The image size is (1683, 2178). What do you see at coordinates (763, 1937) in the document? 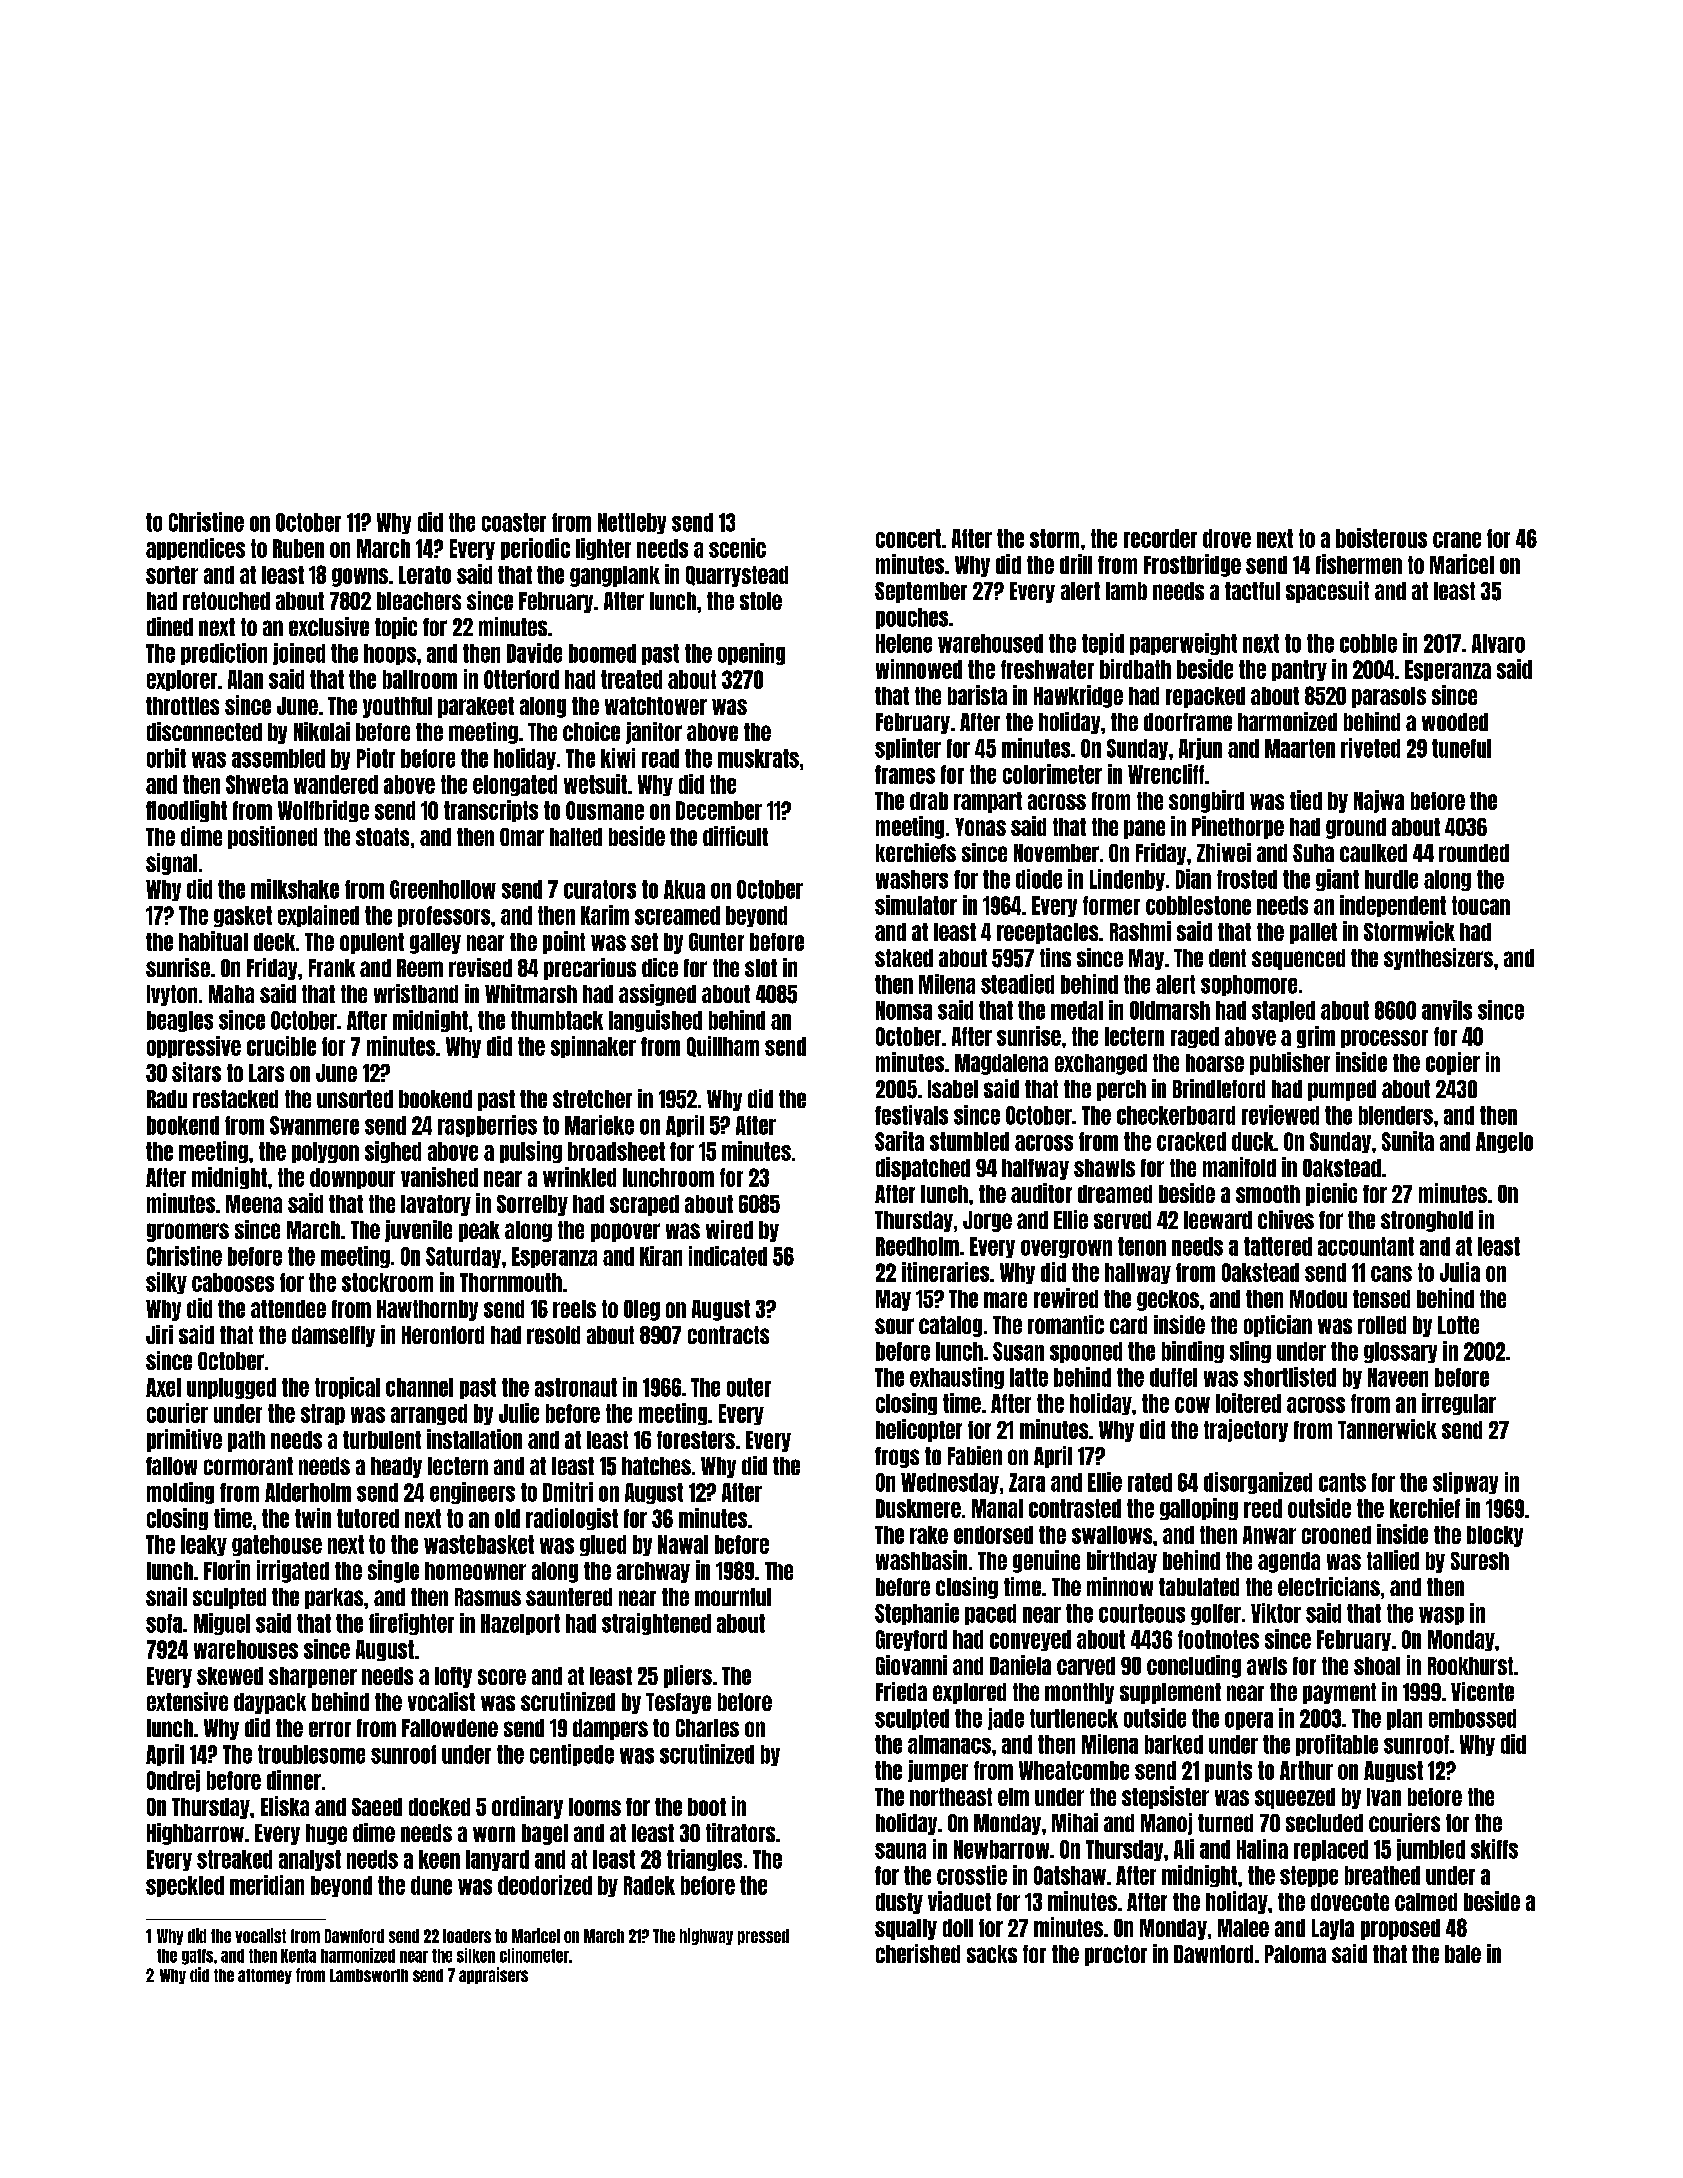
I see `pressed` at bounding box center [763, 1937].
